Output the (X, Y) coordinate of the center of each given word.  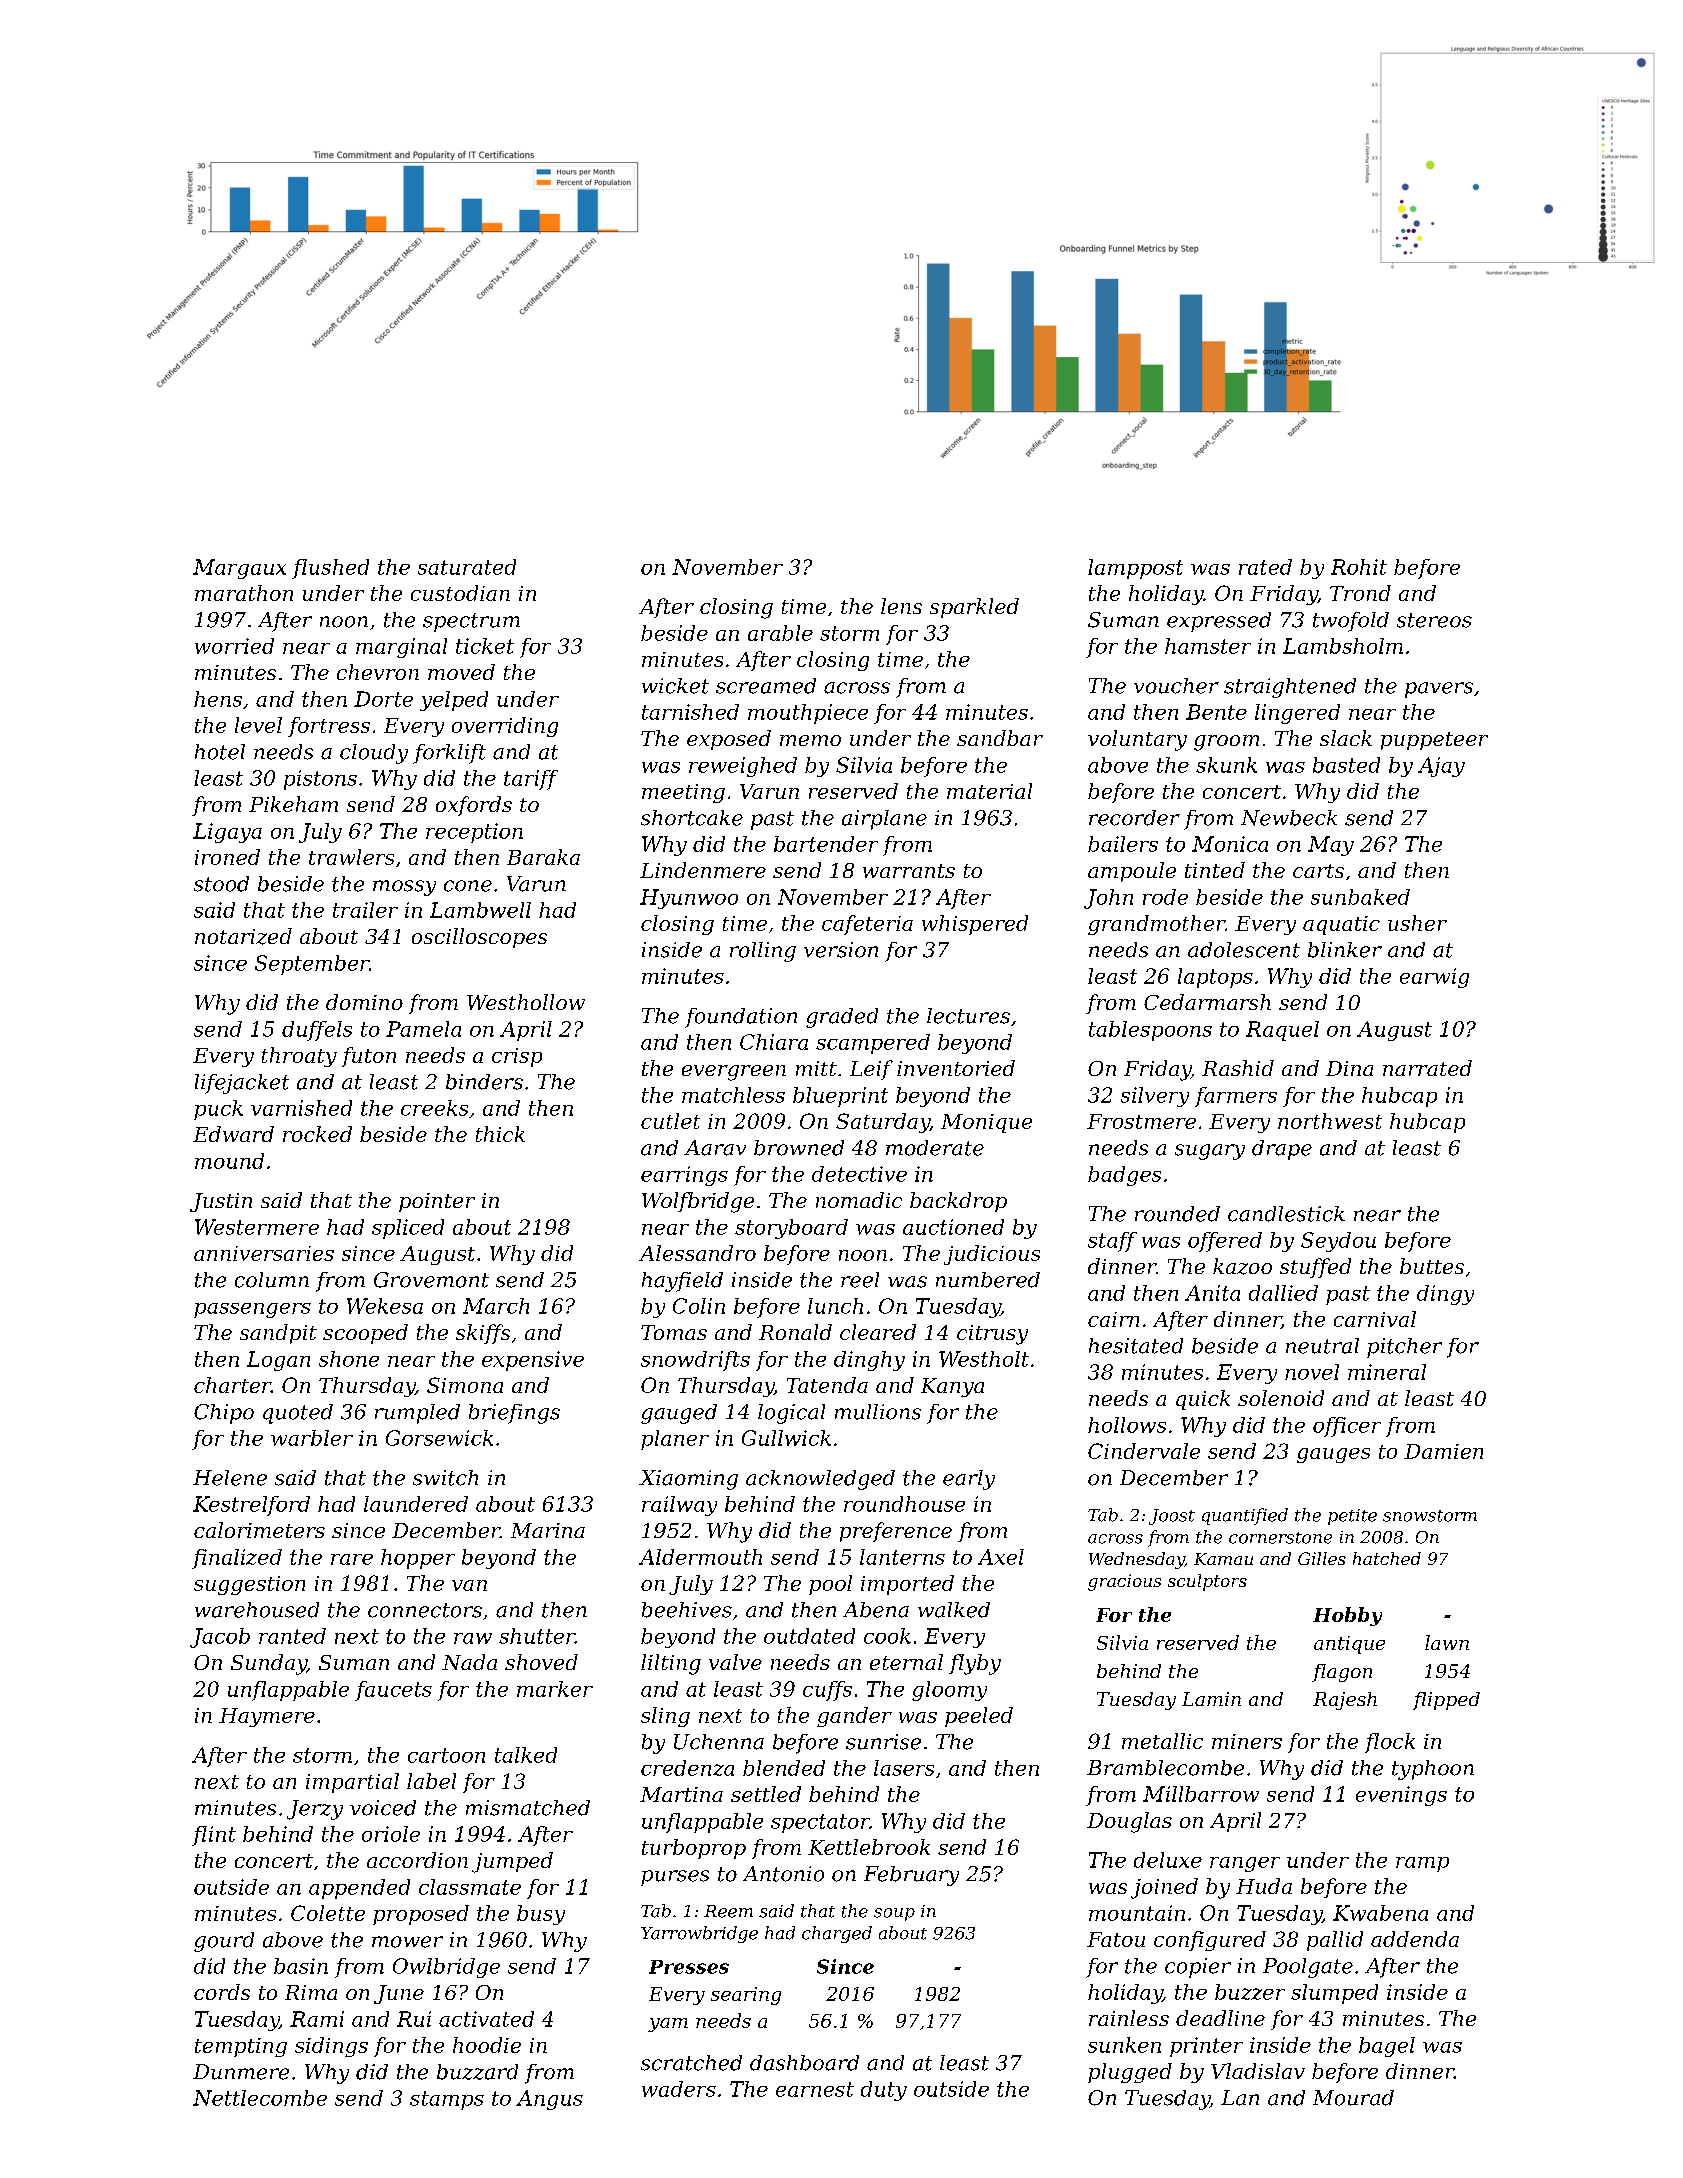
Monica (1230, 844)
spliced (408, 1229)
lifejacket (242, 1084)
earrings (684, 1176)
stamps (447, 2100)
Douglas (1129, 1822)
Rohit (1359, 567)
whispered (975, 925)
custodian (460, 593)
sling (665, 1717)
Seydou (1338, 1242)
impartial (352, 1783)
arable (780, 633)
